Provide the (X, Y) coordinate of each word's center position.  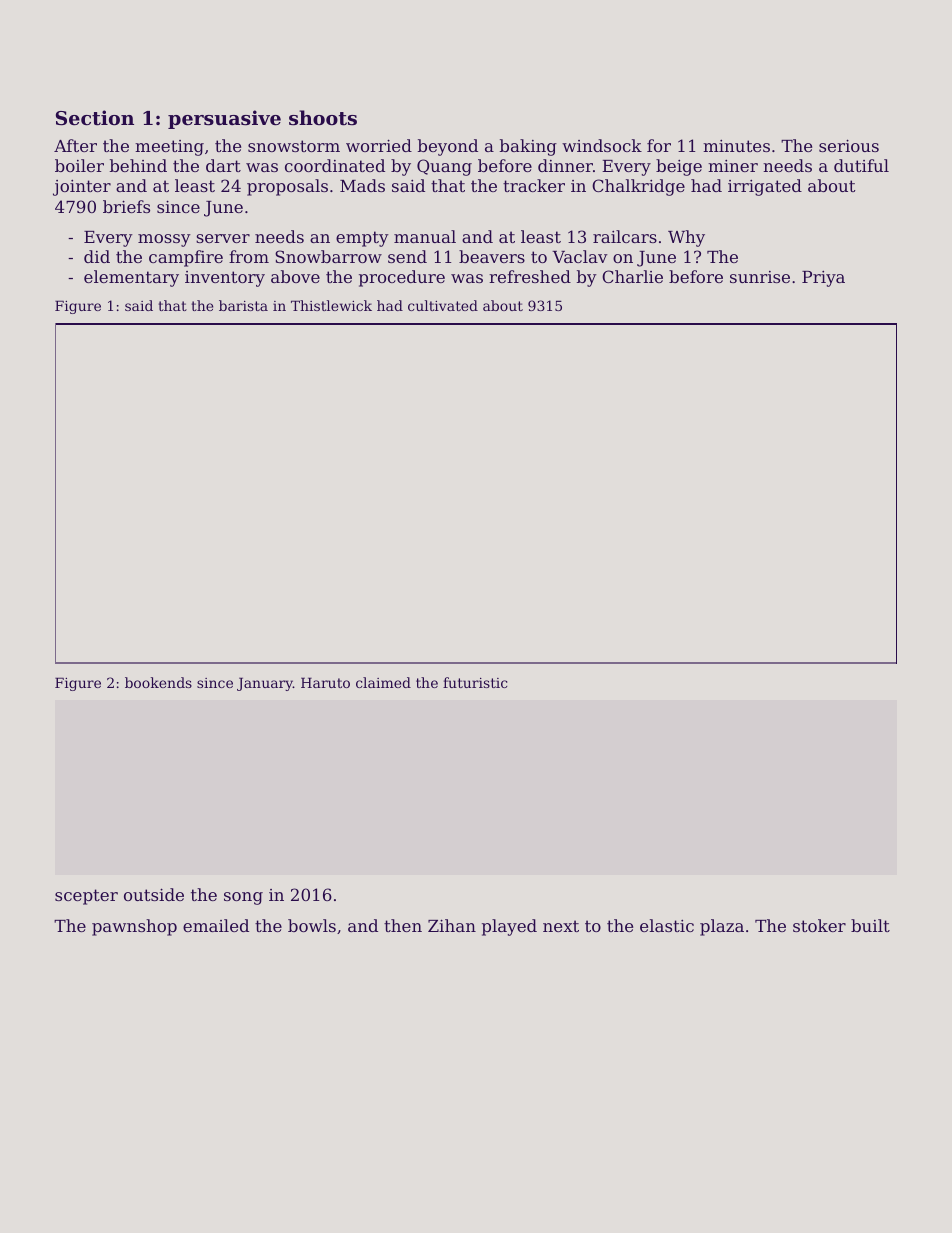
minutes (736, 146)
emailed (216, 925)
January (265, 684)
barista (243, 305)
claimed (383, 682)
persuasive (224, 119)
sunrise (760, 277)
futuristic (475, 682)
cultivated (443, 305)
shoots (323, 118)
